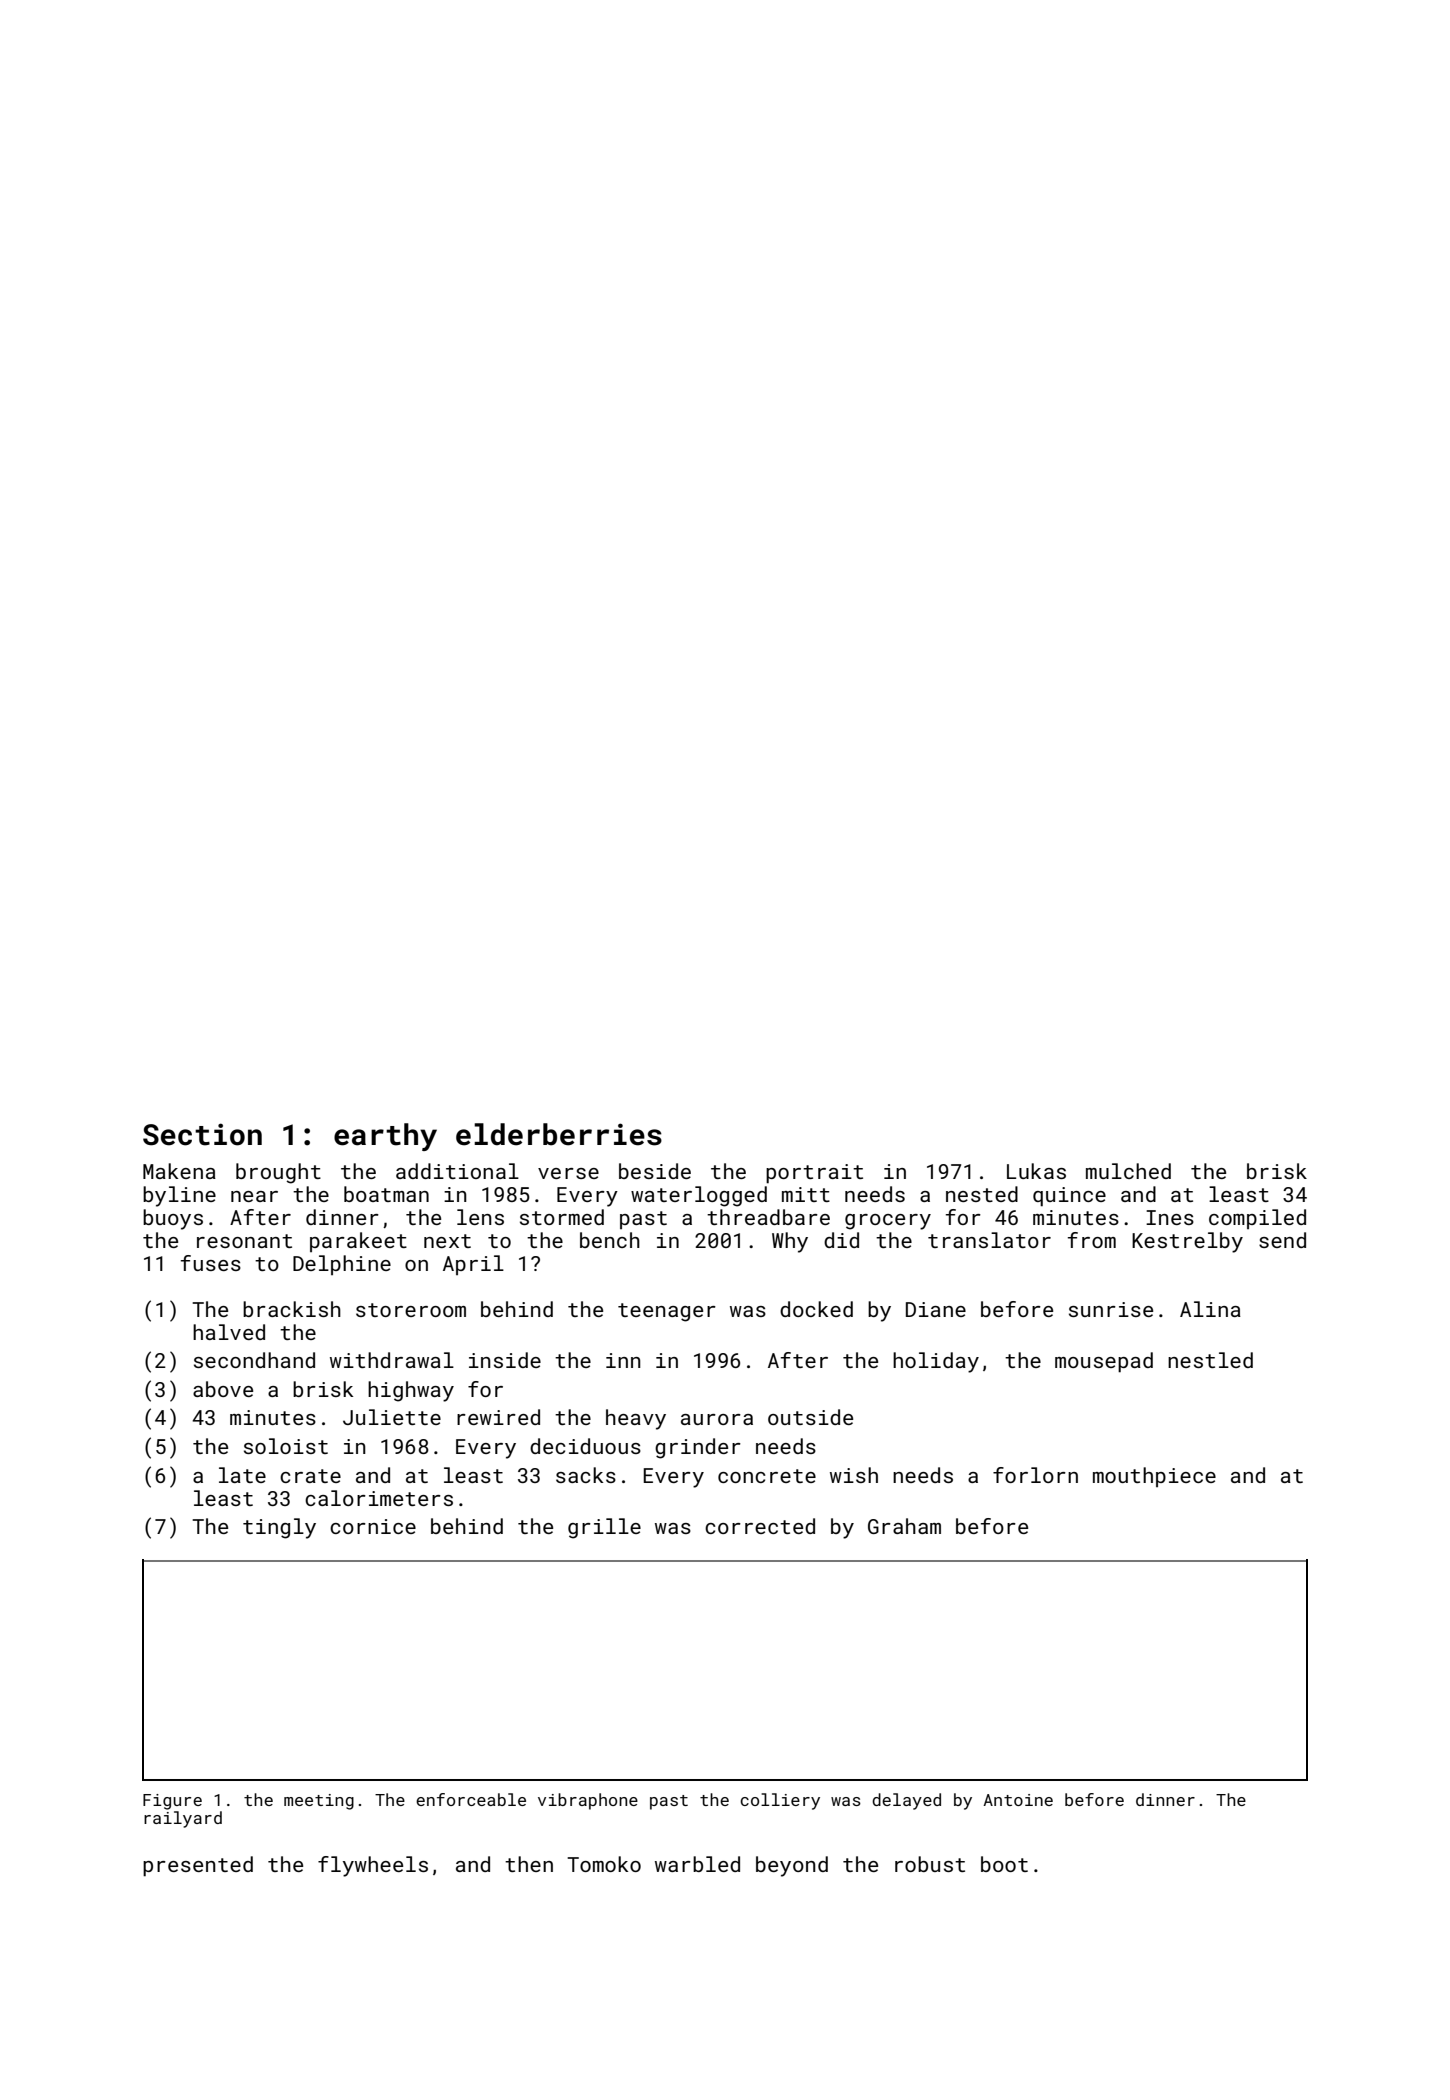  Describe the element at coordinates (223, 1389) in the image. I see `above` at that location.
